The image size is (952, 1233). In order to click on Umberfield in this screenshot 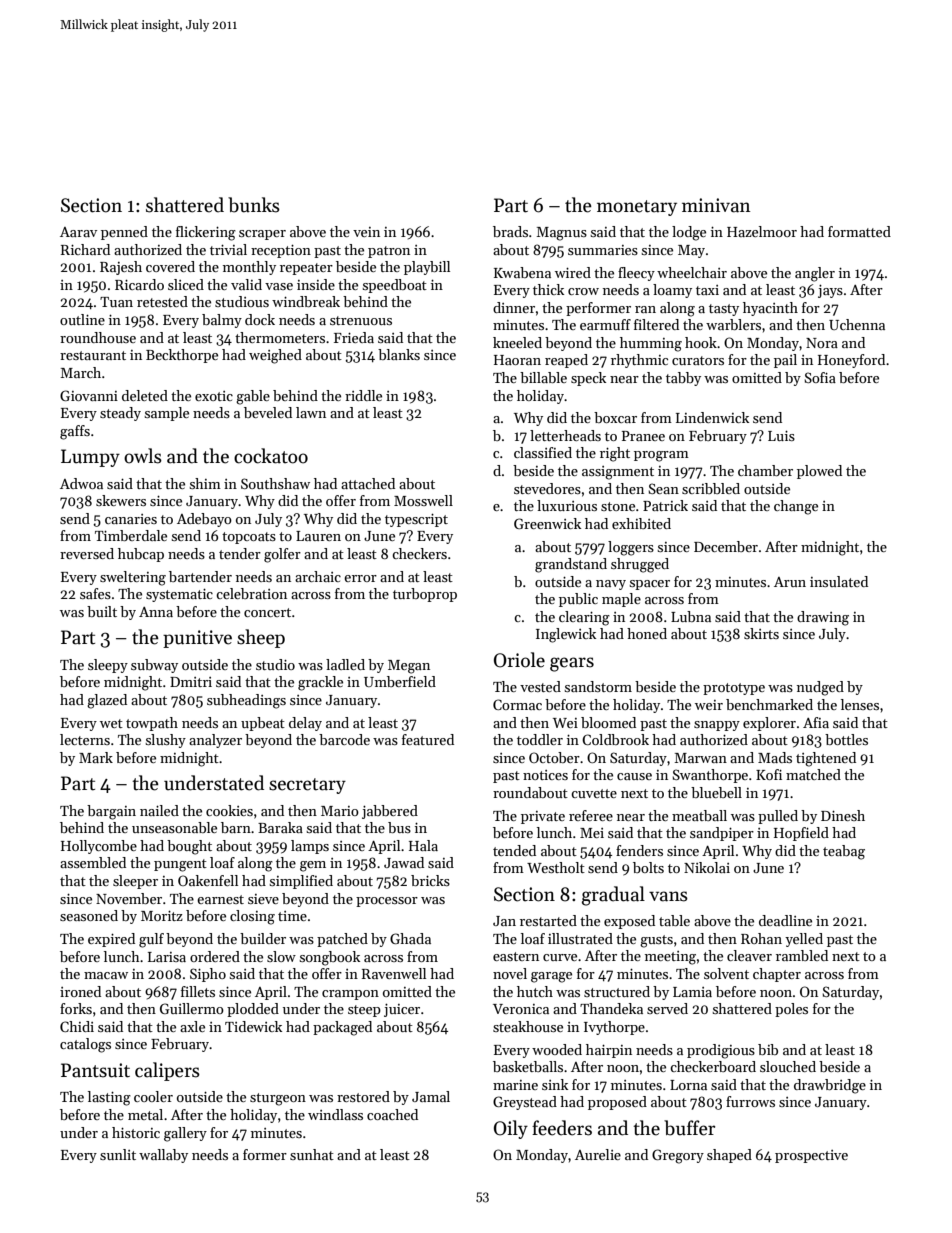, I will do `click(400, 681)`.
